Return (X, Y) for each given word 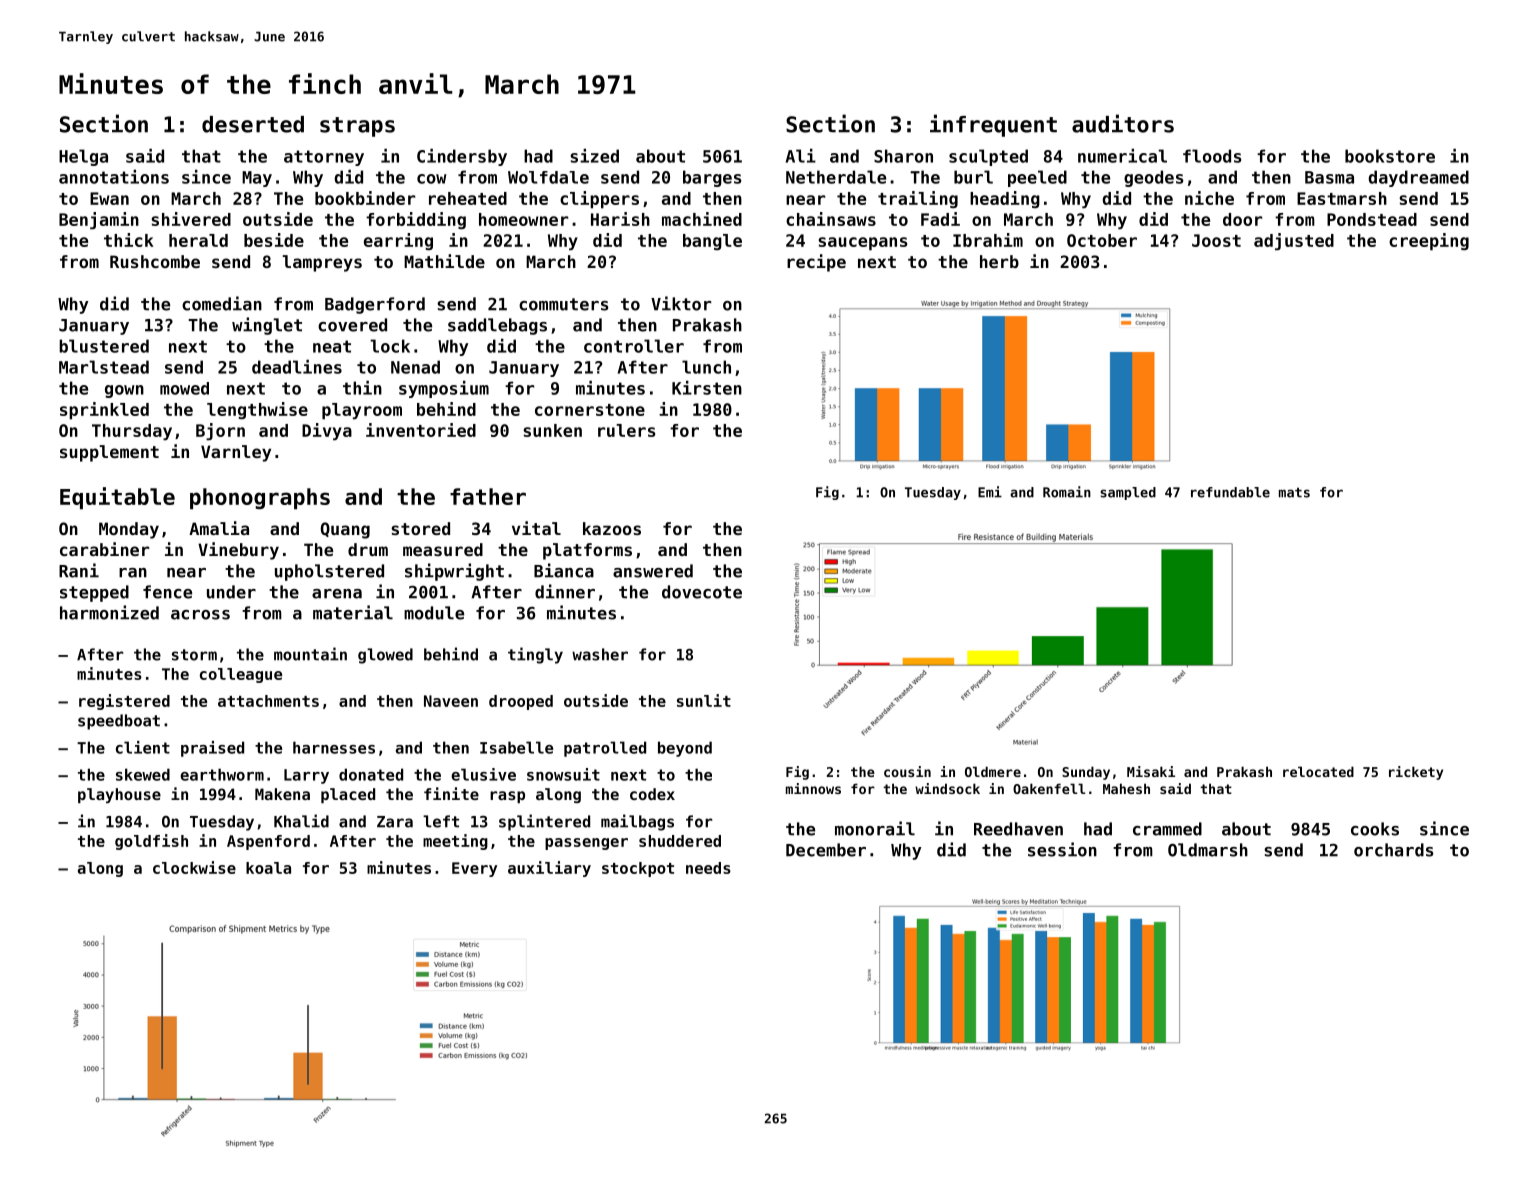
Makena (282, 794)
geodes (1153, 178)
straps (357, 127)
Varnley (236, 453)
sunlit (704, 700)
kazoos (612, 528)
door (1242, 219)
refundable (1230, 492)
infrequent (993, 125)
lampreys (322, 263)
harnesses (334, 747)
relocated (1318, 771)
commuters (564, 304)
